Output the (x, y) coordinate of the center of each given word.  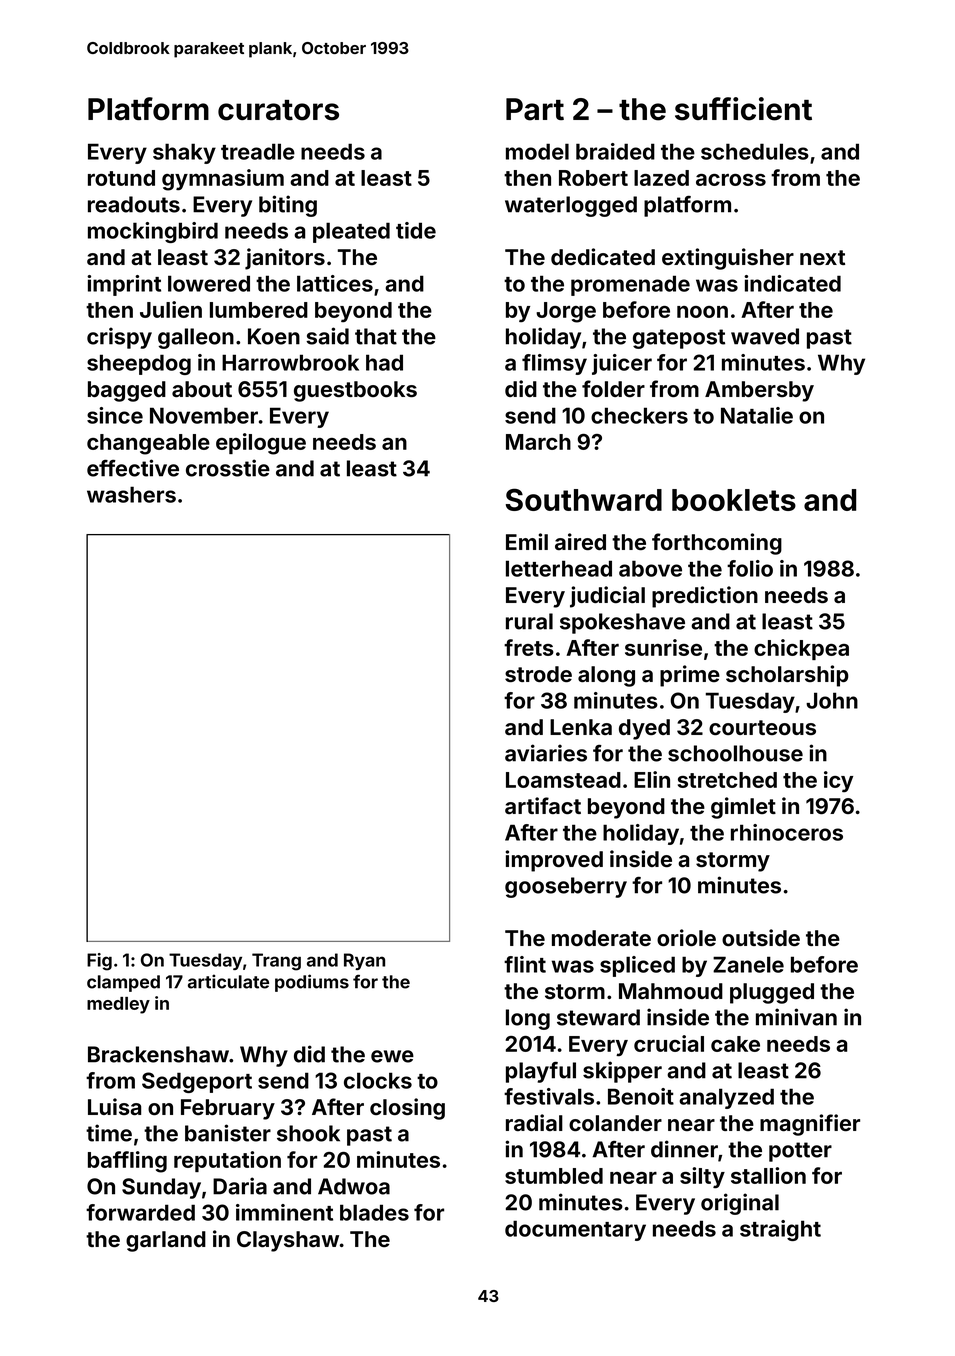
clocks (378, 1080)
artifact (543, 805)
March (538, 442)
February (228, 1109)
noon (702, 312)
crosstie (228, 468)
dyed (644, 729)
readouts (134, 204)
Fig (99, 962)
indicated (792, 283)
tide (416, 230)
